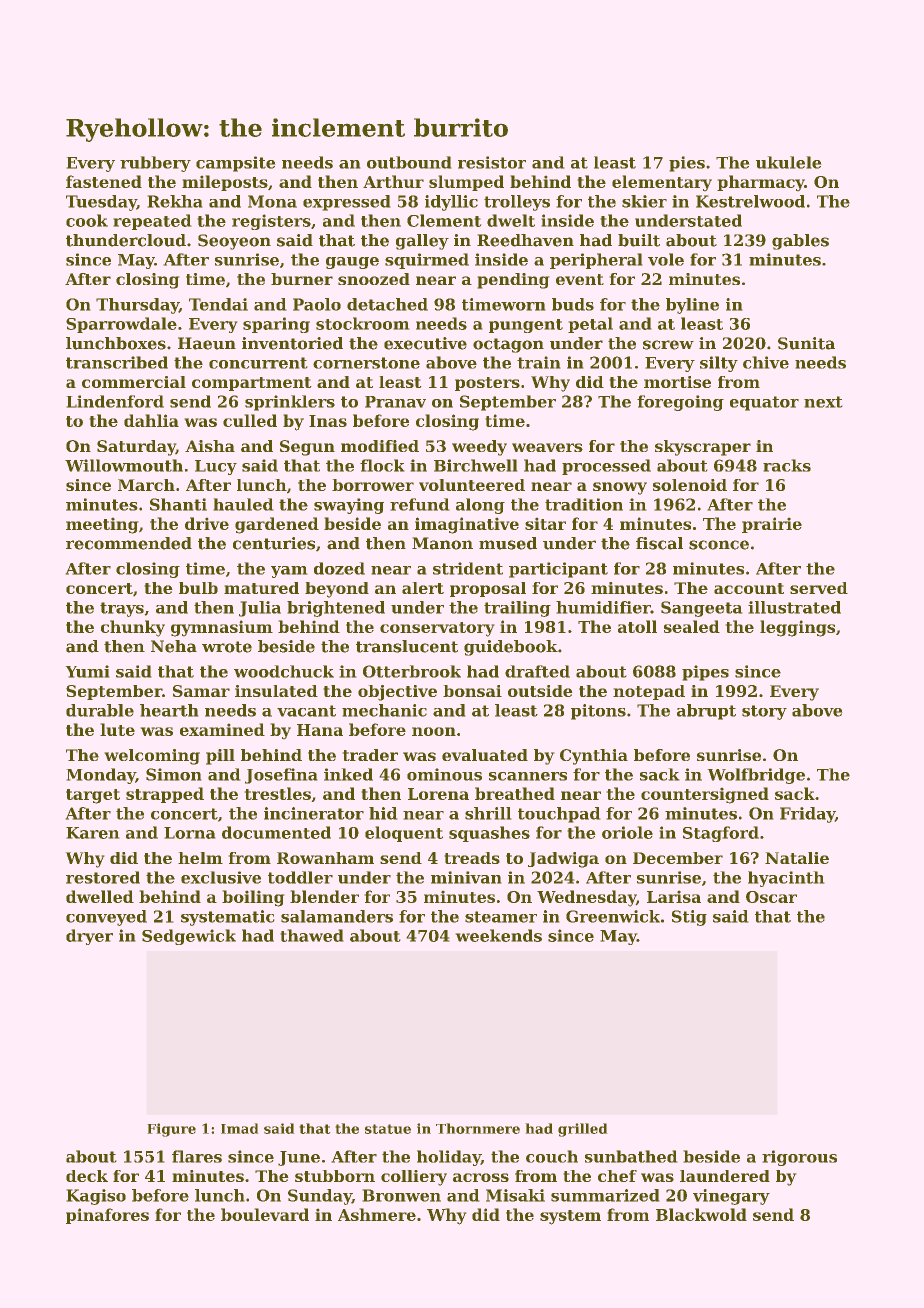 The height and width of the screenshot is (1308, 924). Describe the element at coordinates (388, 1129) in the screenshot. I see `statue` at that location.
